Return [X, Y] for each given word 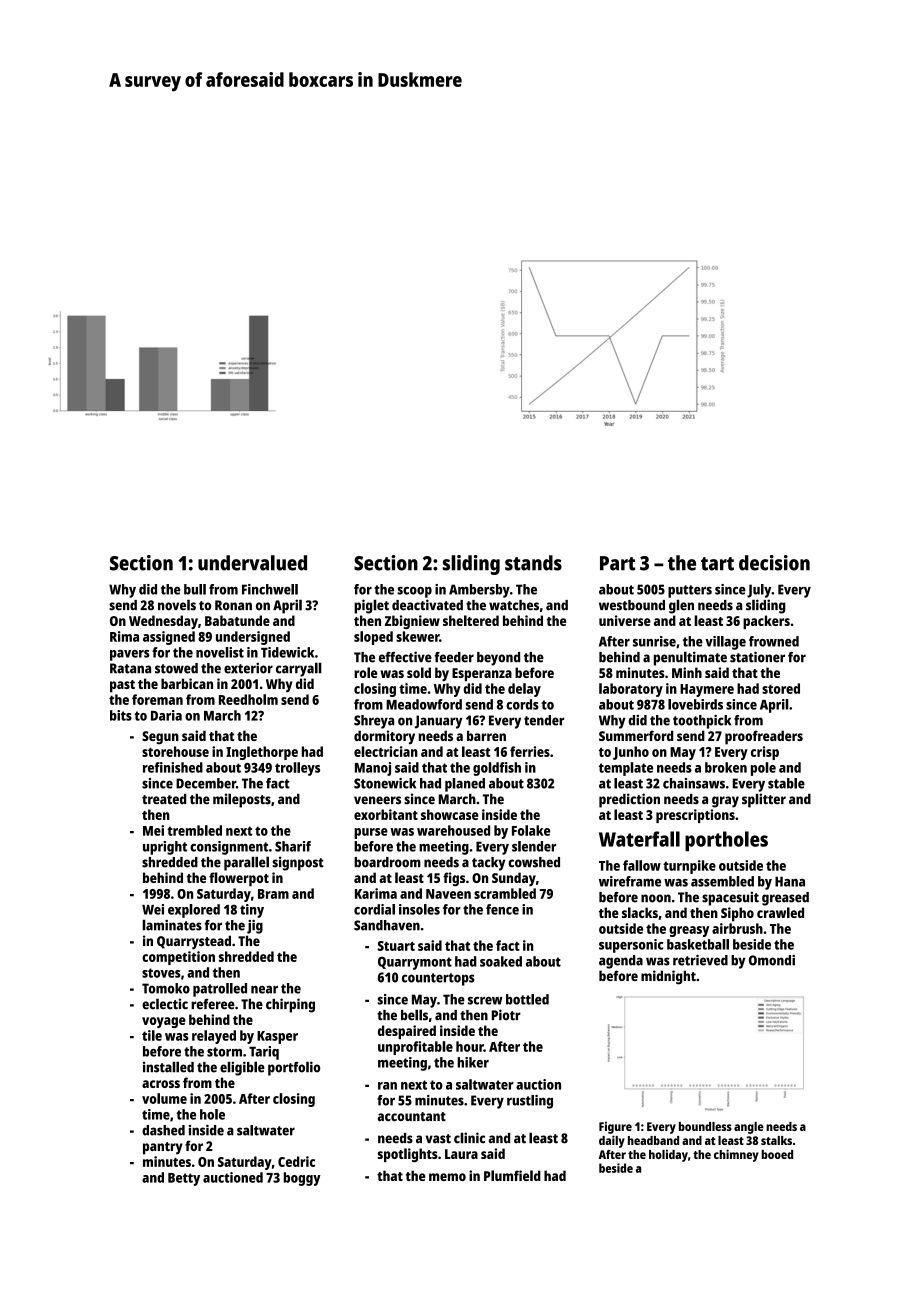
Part [617, 563]
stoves [161, 973]
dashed [163, 1130]
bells [414, 1015]
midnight [668, 977]
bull [195, 589]
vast [438, 1139]
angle [749, 1128]
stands [533, 563]
